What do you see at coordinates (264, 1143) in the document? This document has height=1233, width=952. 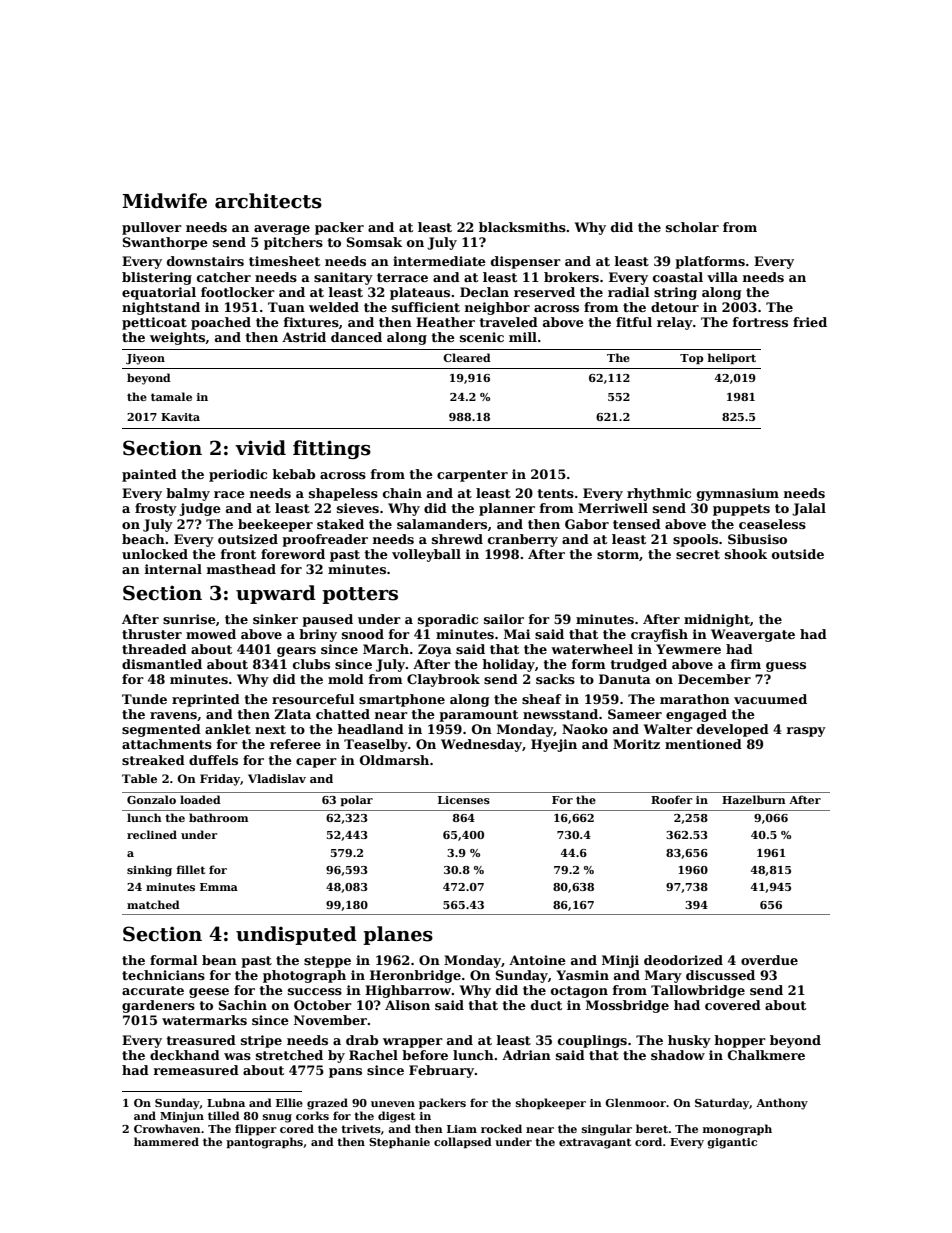 I see `pantographs` at bounding box center [264, 1143].
